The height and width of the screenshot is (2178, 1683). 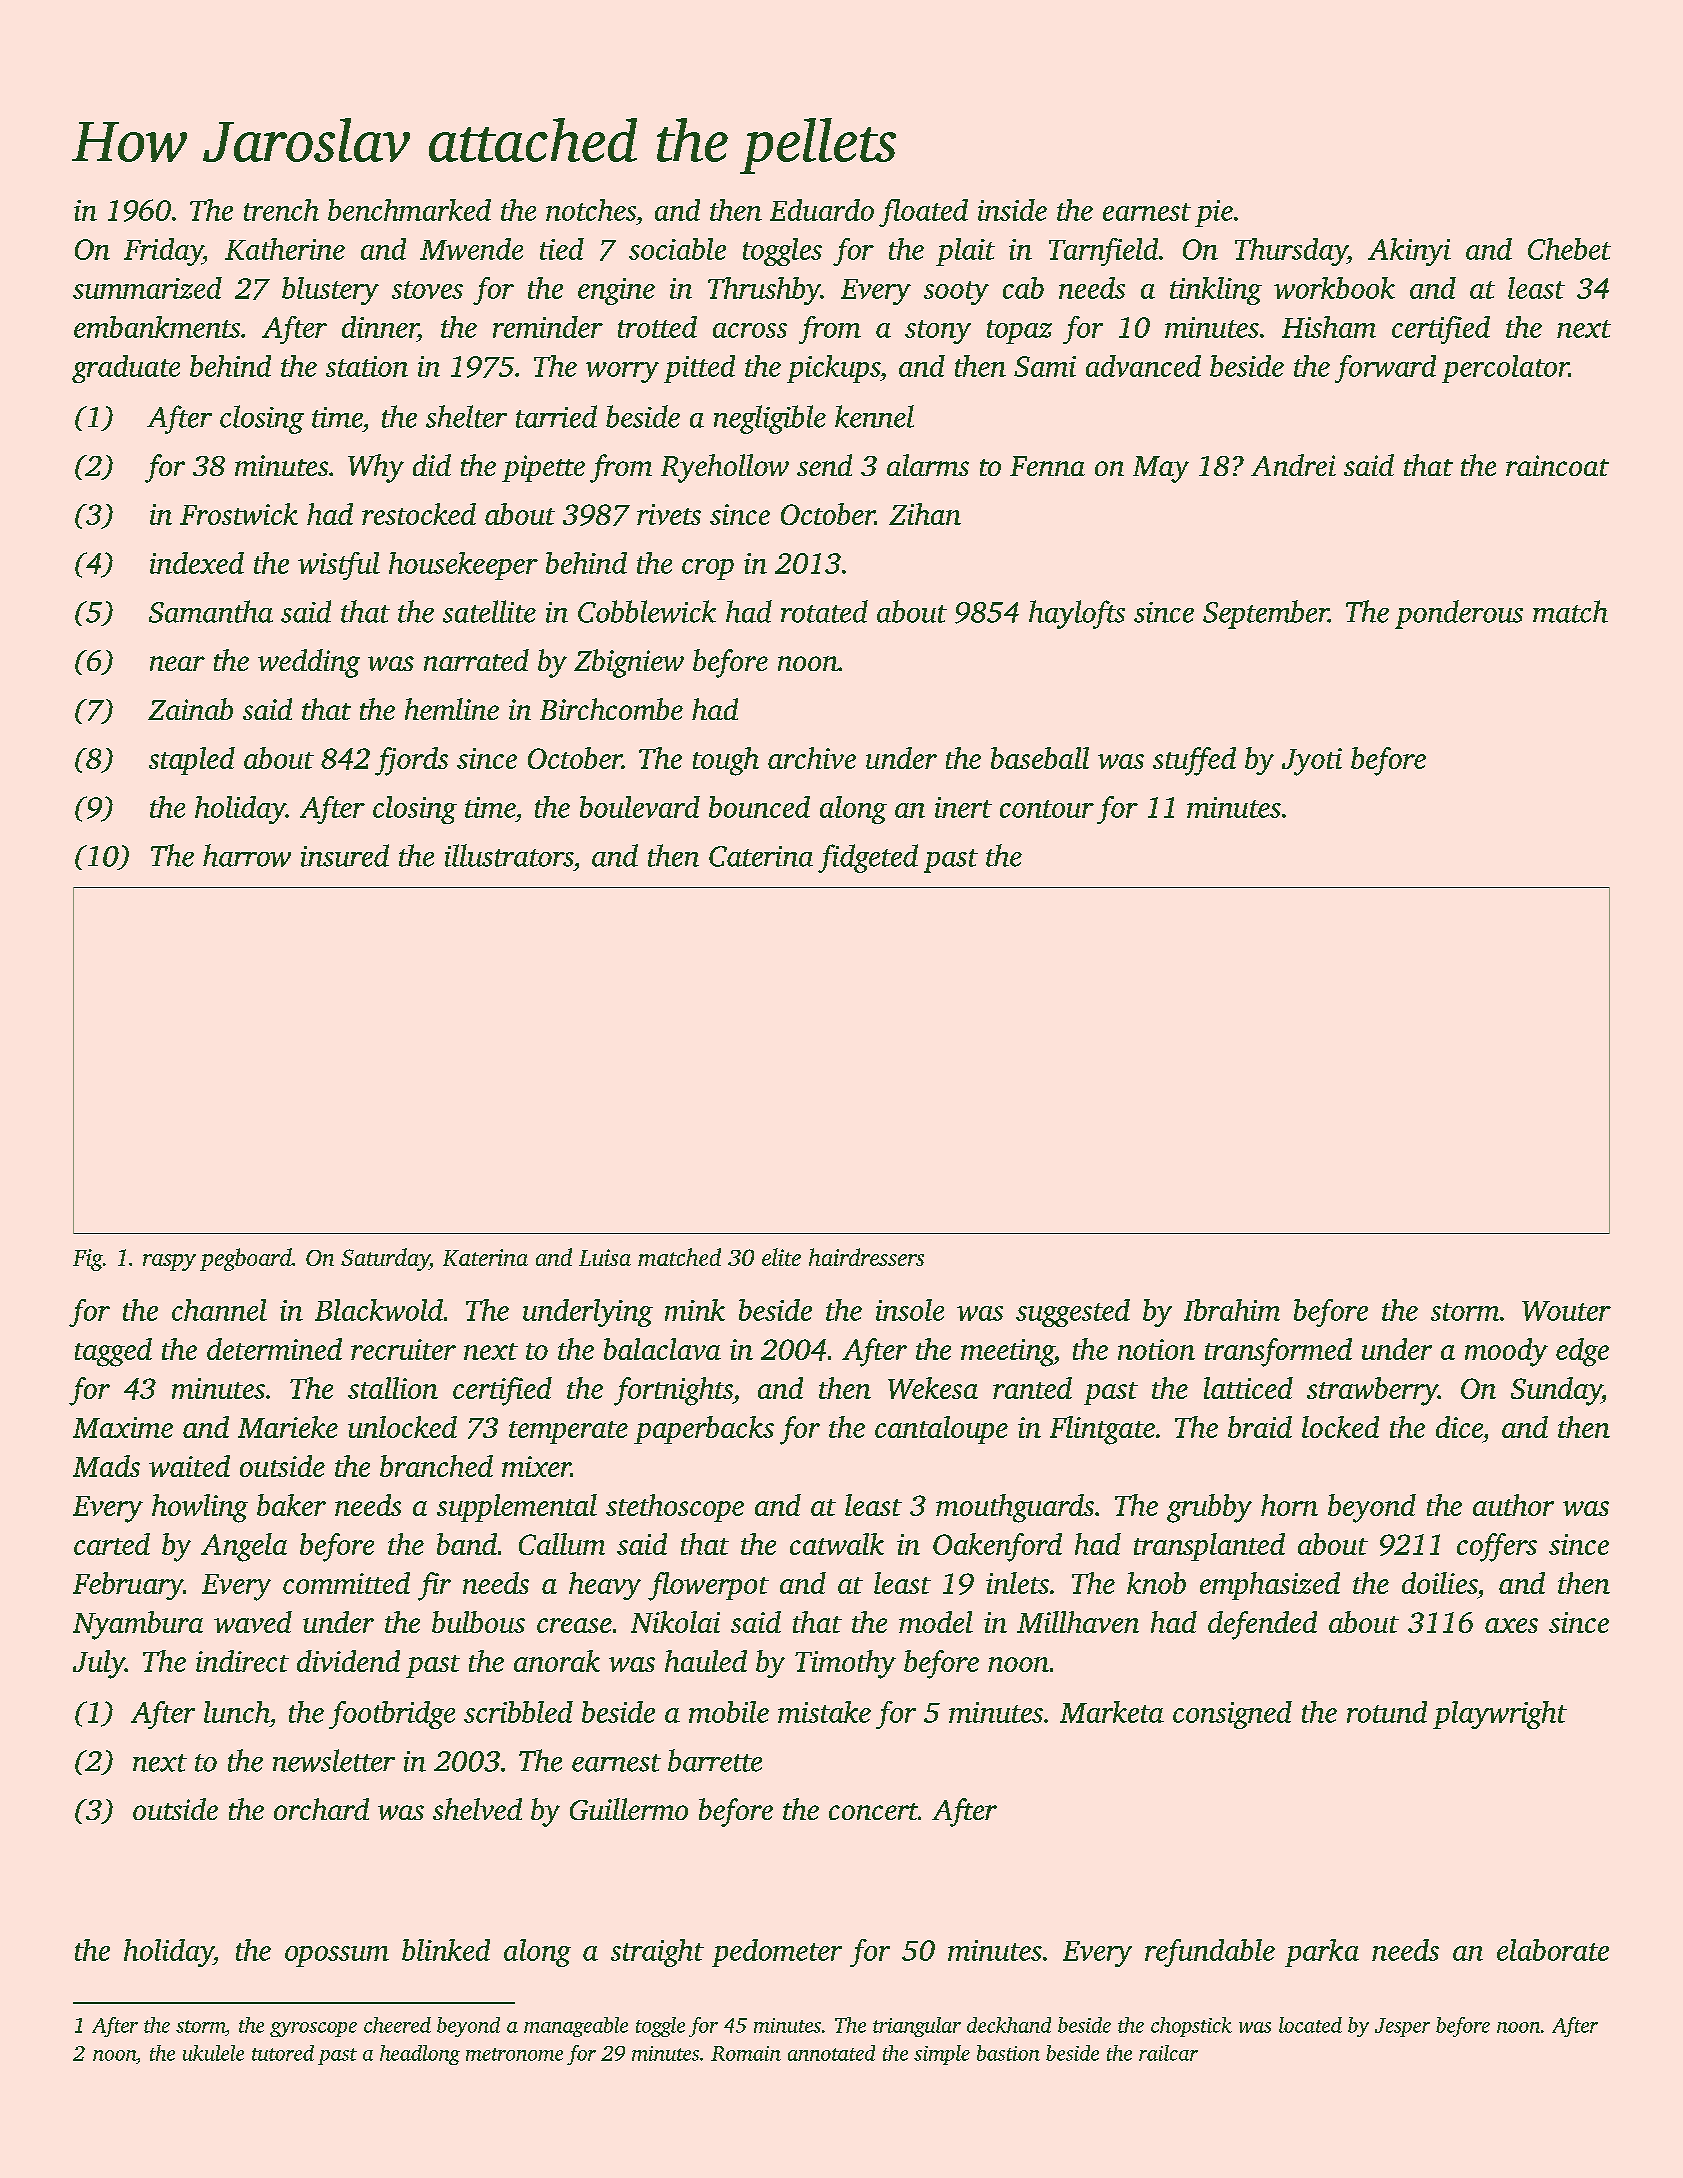 What do you see at coordinates (113, 1352) in the screenshot?
I see `tagged` at bounding box center [113, 1352].
